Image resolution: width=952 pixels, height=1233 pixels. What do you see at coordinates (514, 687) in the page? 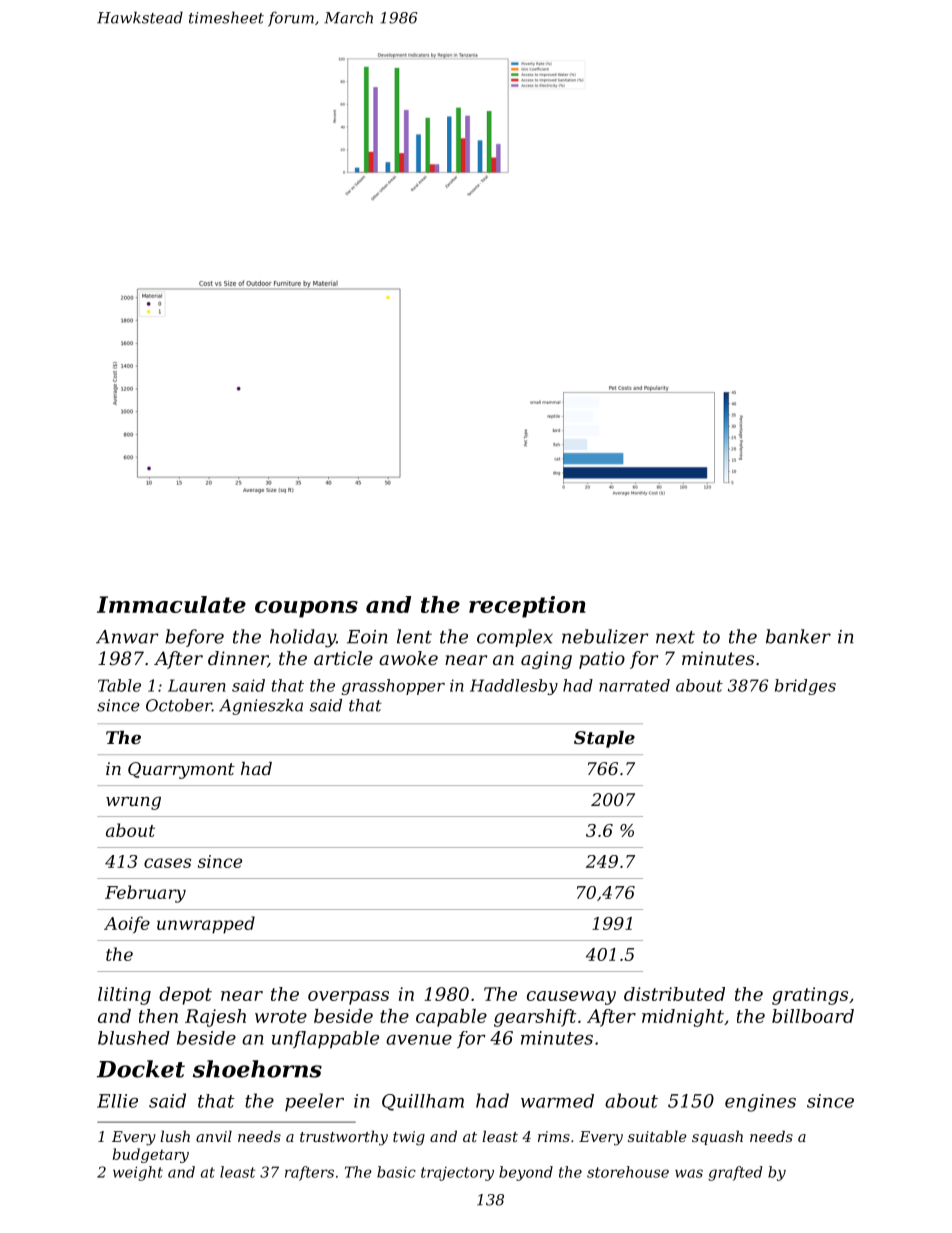
I see `Haddlesby` at bounding box center [514, 687].
